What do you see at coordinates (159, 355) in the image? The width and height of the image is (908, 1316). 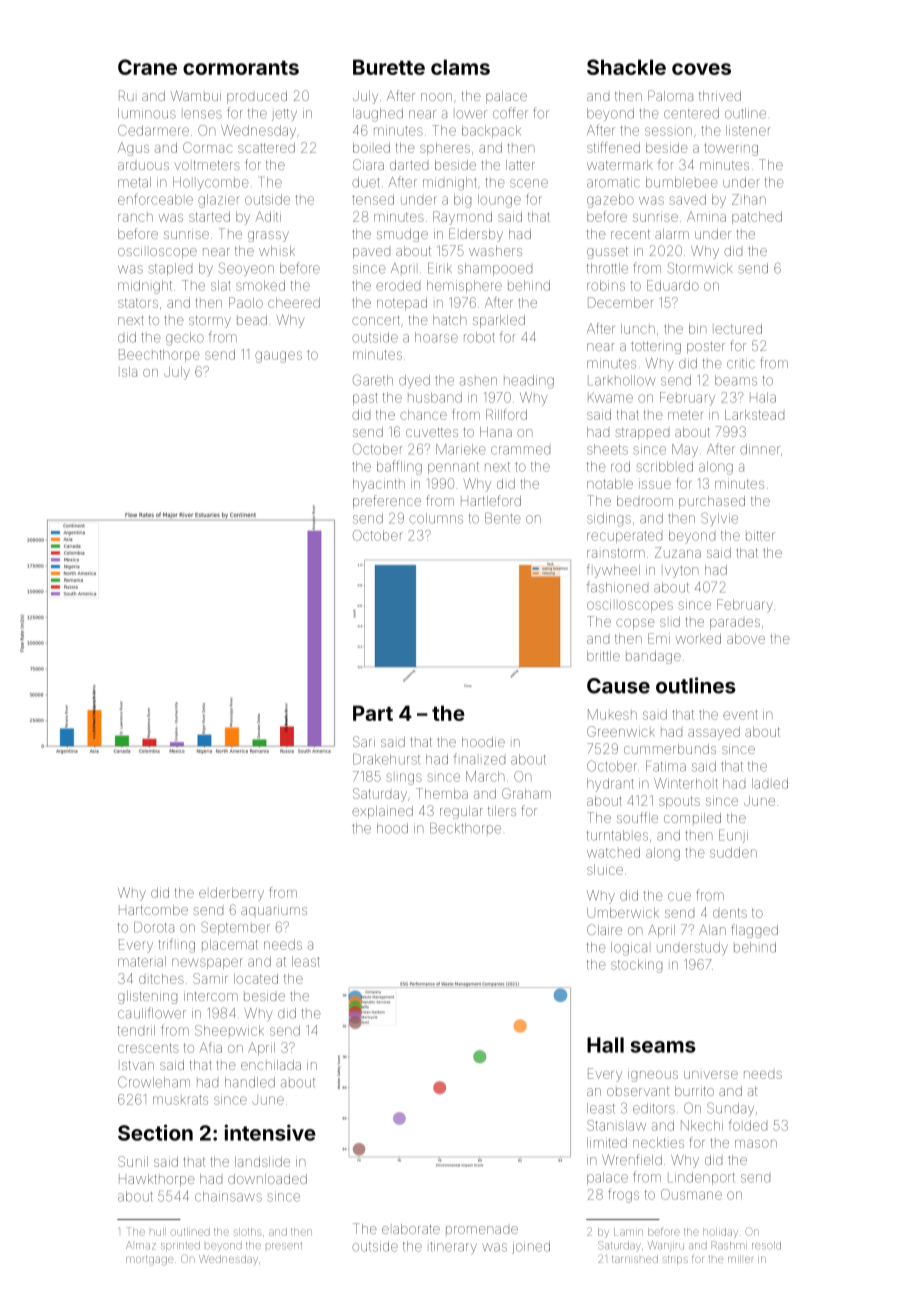 I see `Beechthorpe` at bounding box center [159, 355].
